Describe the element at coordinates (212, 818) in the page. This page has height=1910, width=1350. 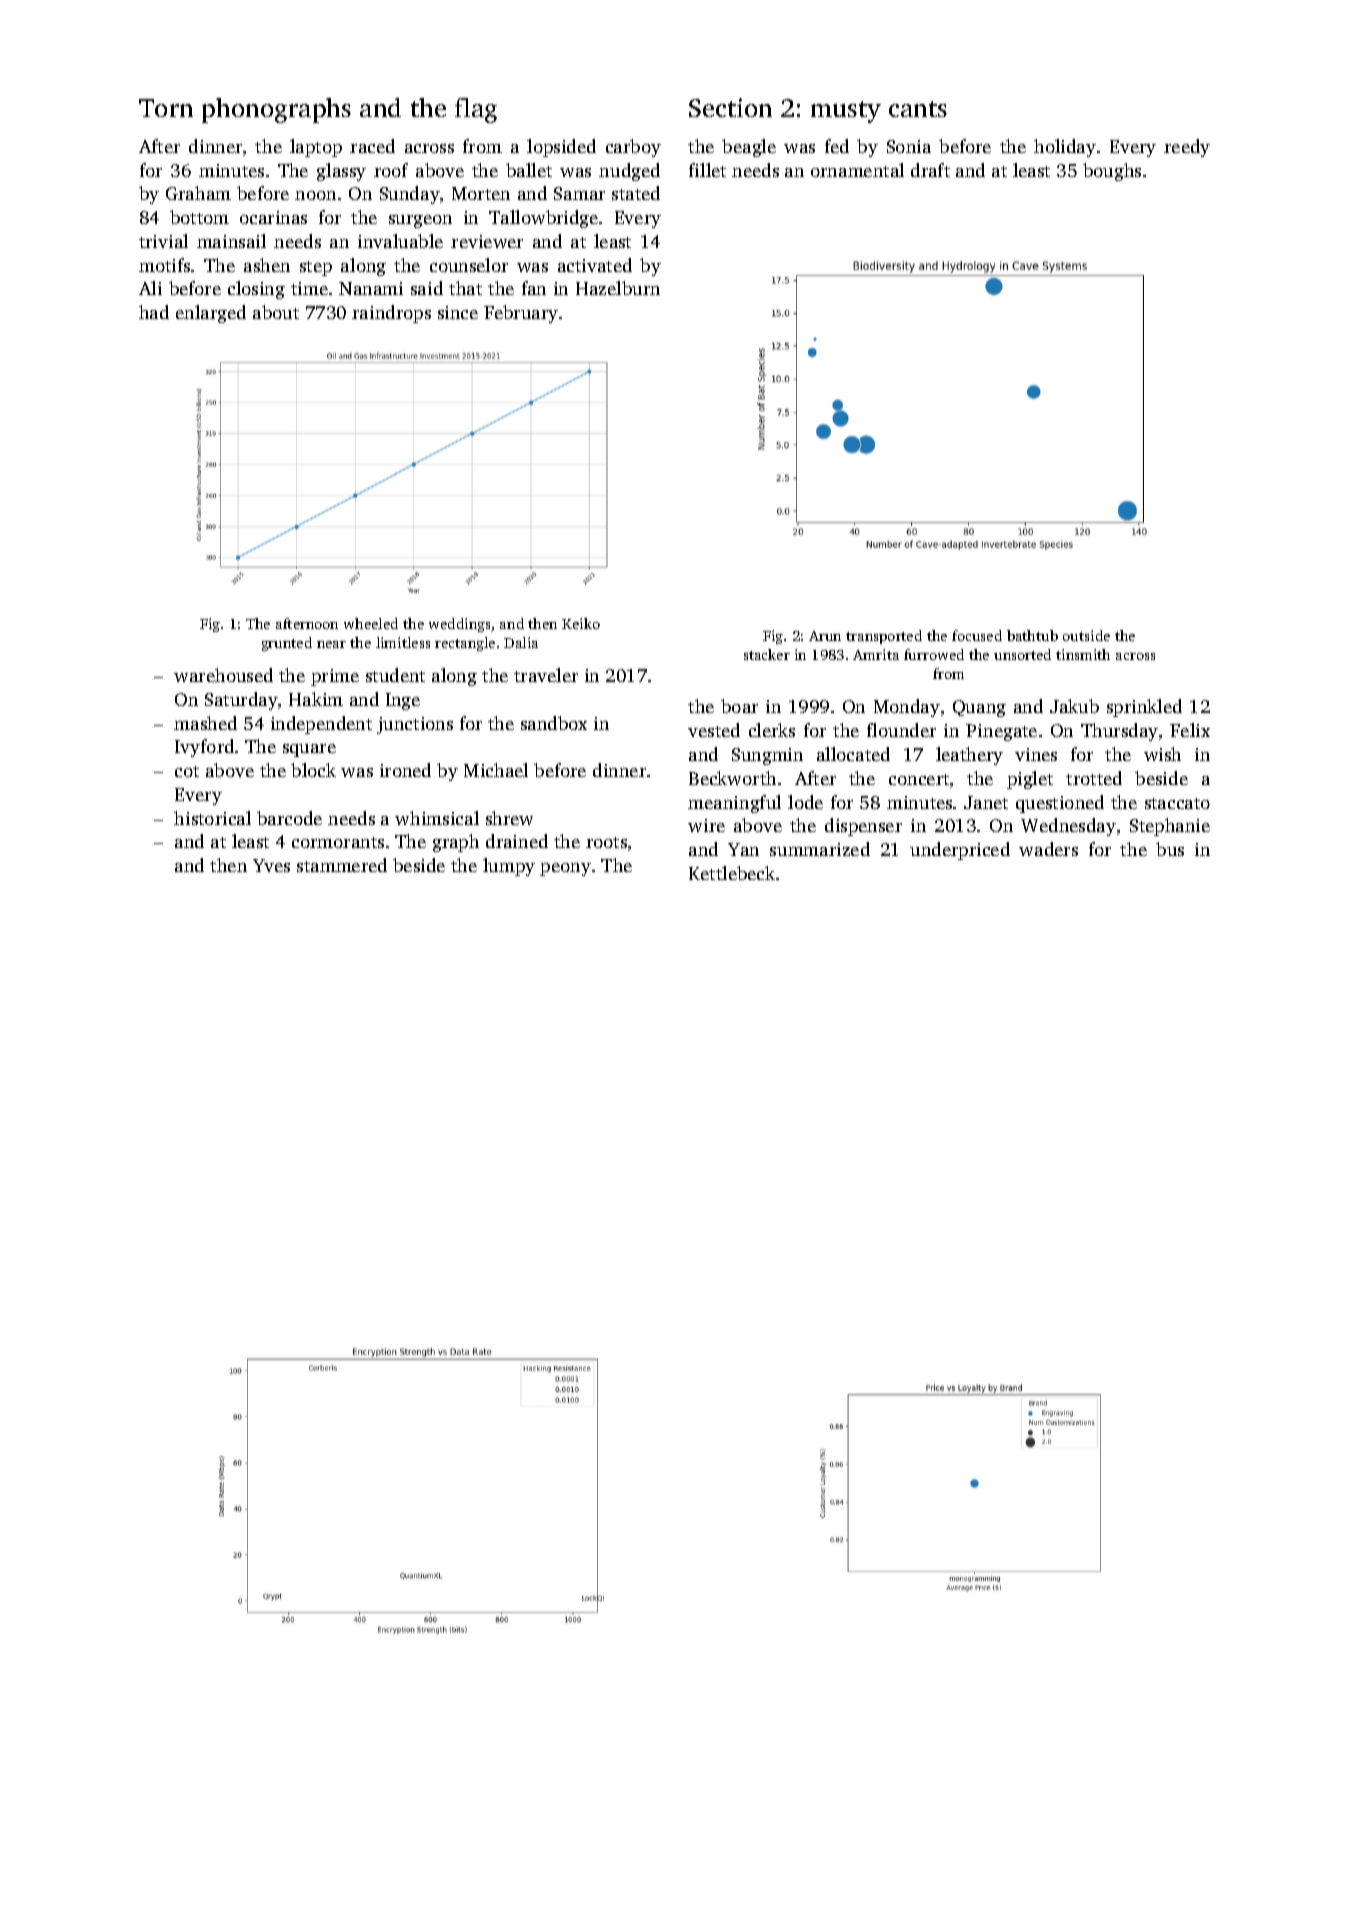
I see `historical` at that location.
